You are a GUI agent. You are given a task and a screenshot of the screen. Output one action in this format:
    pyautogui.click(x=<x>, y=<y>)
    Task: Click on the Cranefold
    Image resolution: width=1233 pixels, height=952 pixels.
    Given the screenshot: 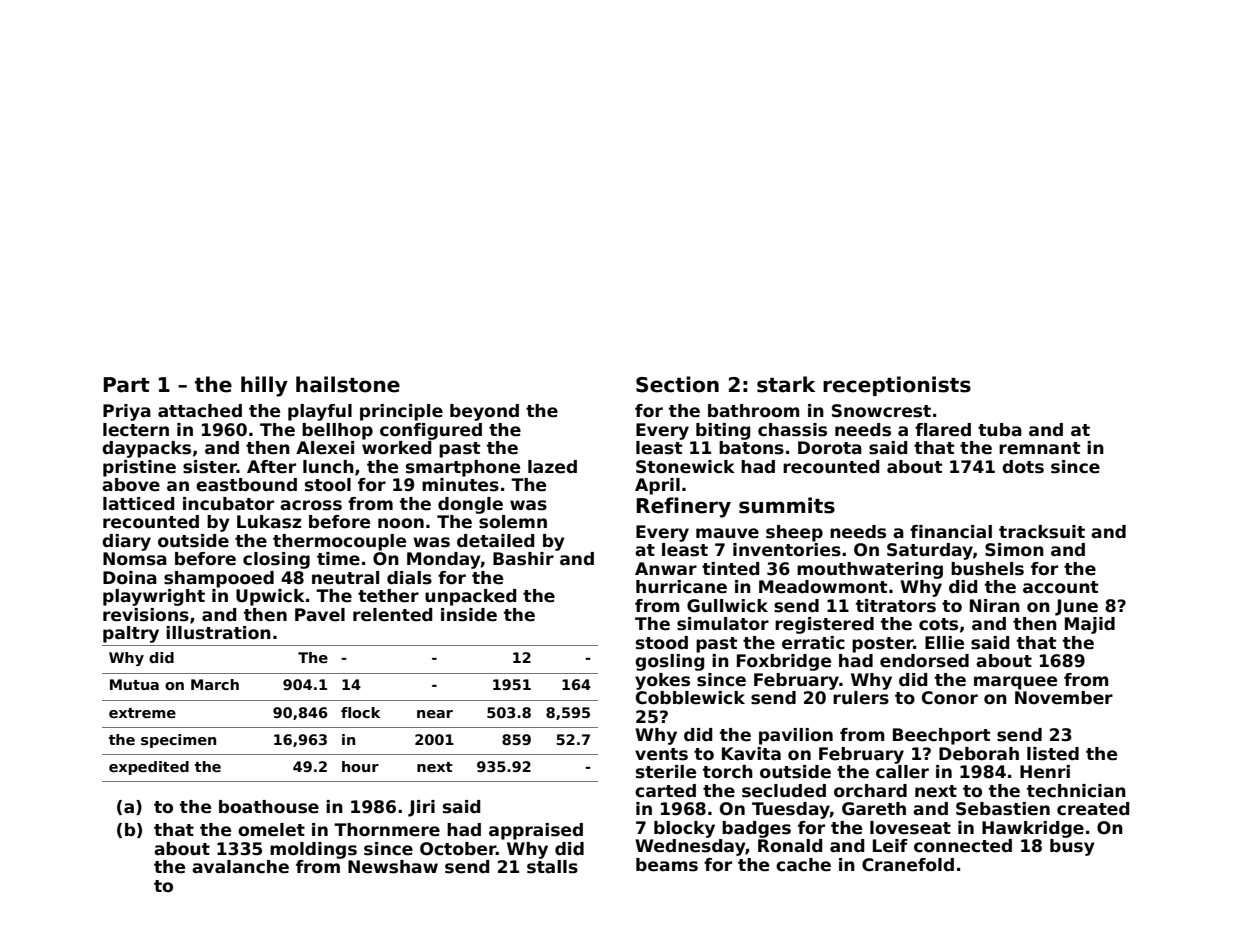 What is the action you would take?
    pyautogui.click(x=908, y=865)
